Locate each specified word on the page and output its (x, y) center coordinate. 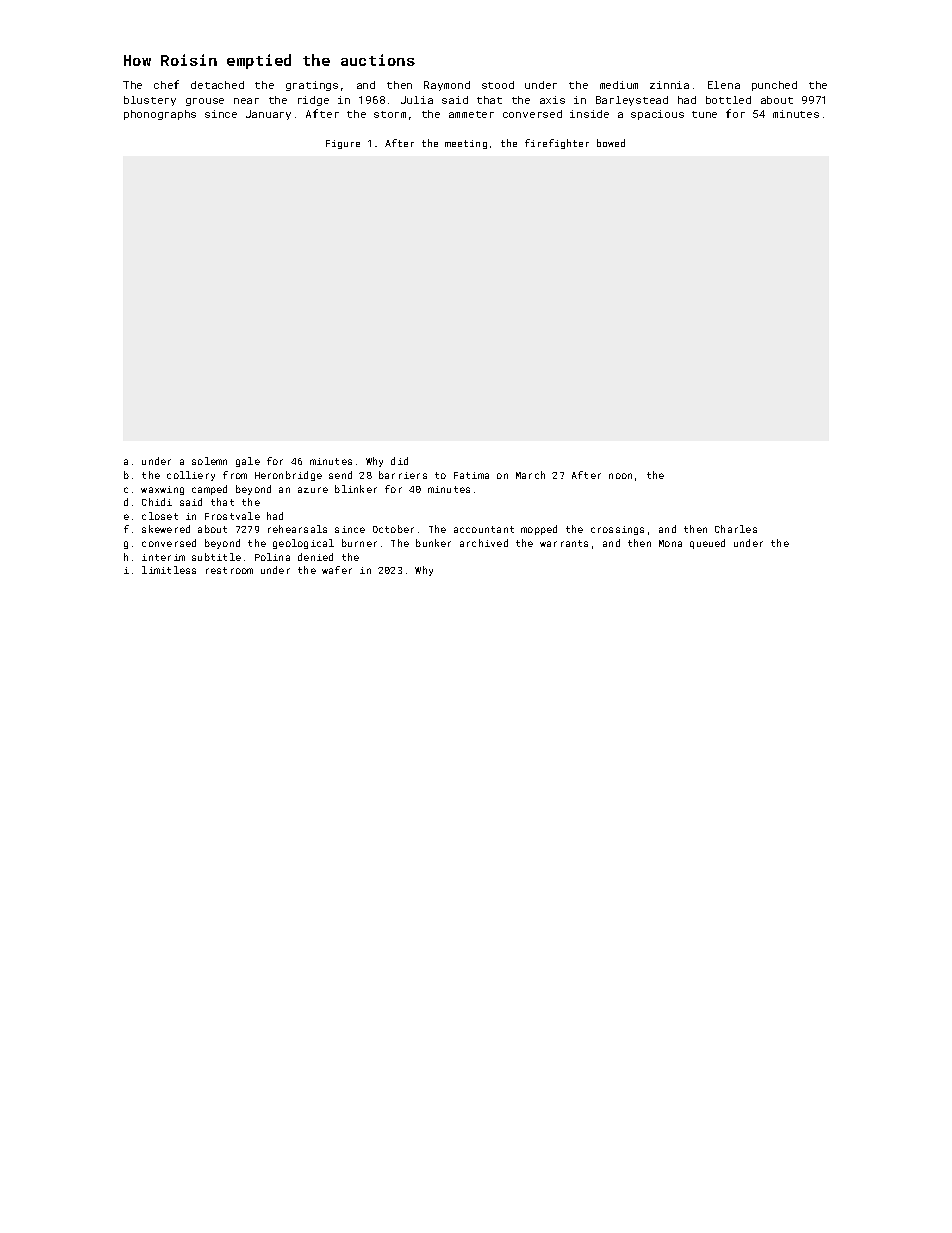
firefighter (557, 144)
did (399, 461)
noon (620, 476)
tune (704, 114)
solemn (209, 461)
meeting (466, 144)
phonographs (160, 115)
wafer (337, 570)
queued (707, 544)
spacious (657, 115)
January (268, 115)
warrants (564, 543)
